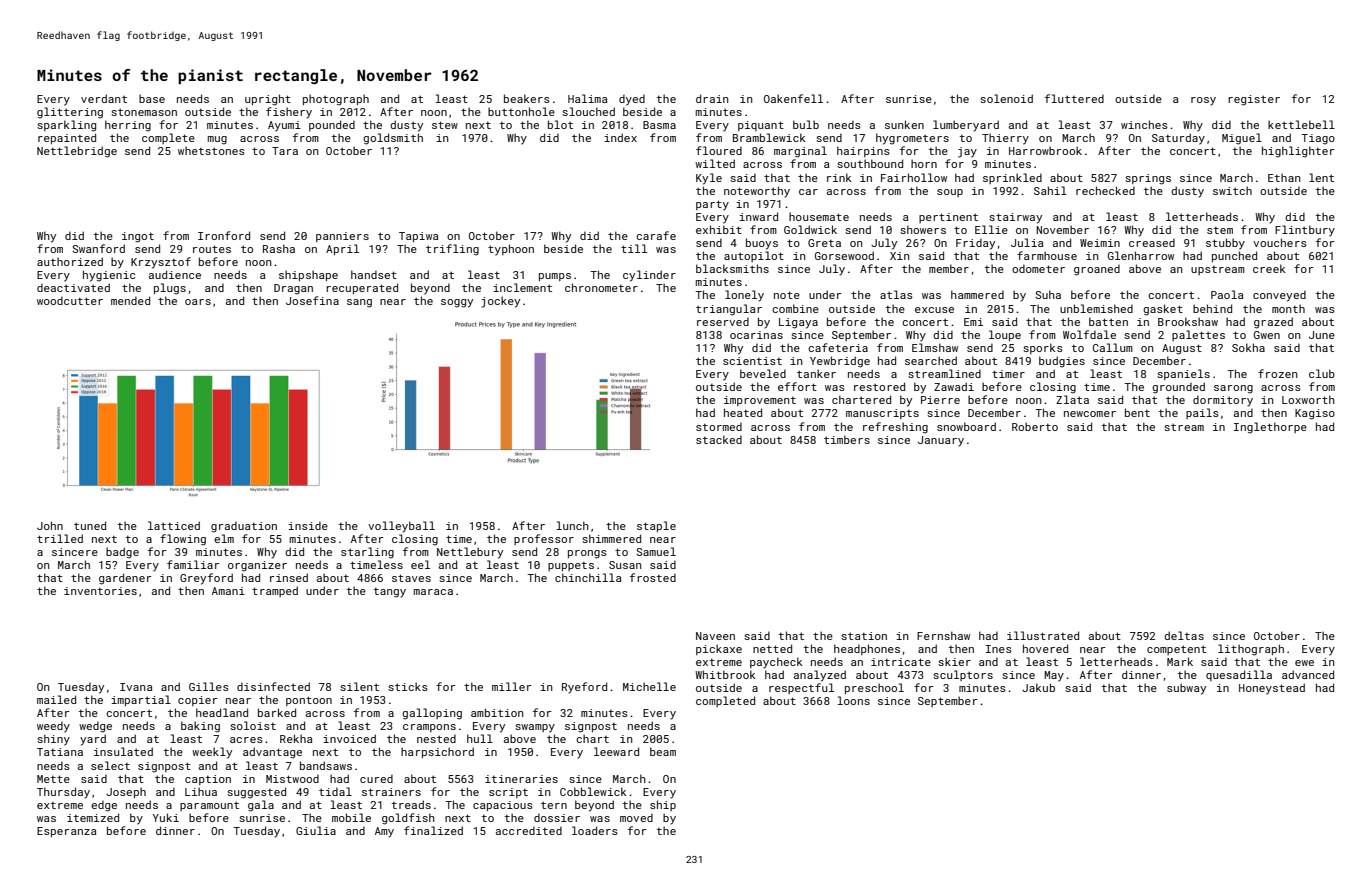  I want to click on Mette, so click(53, 779).
